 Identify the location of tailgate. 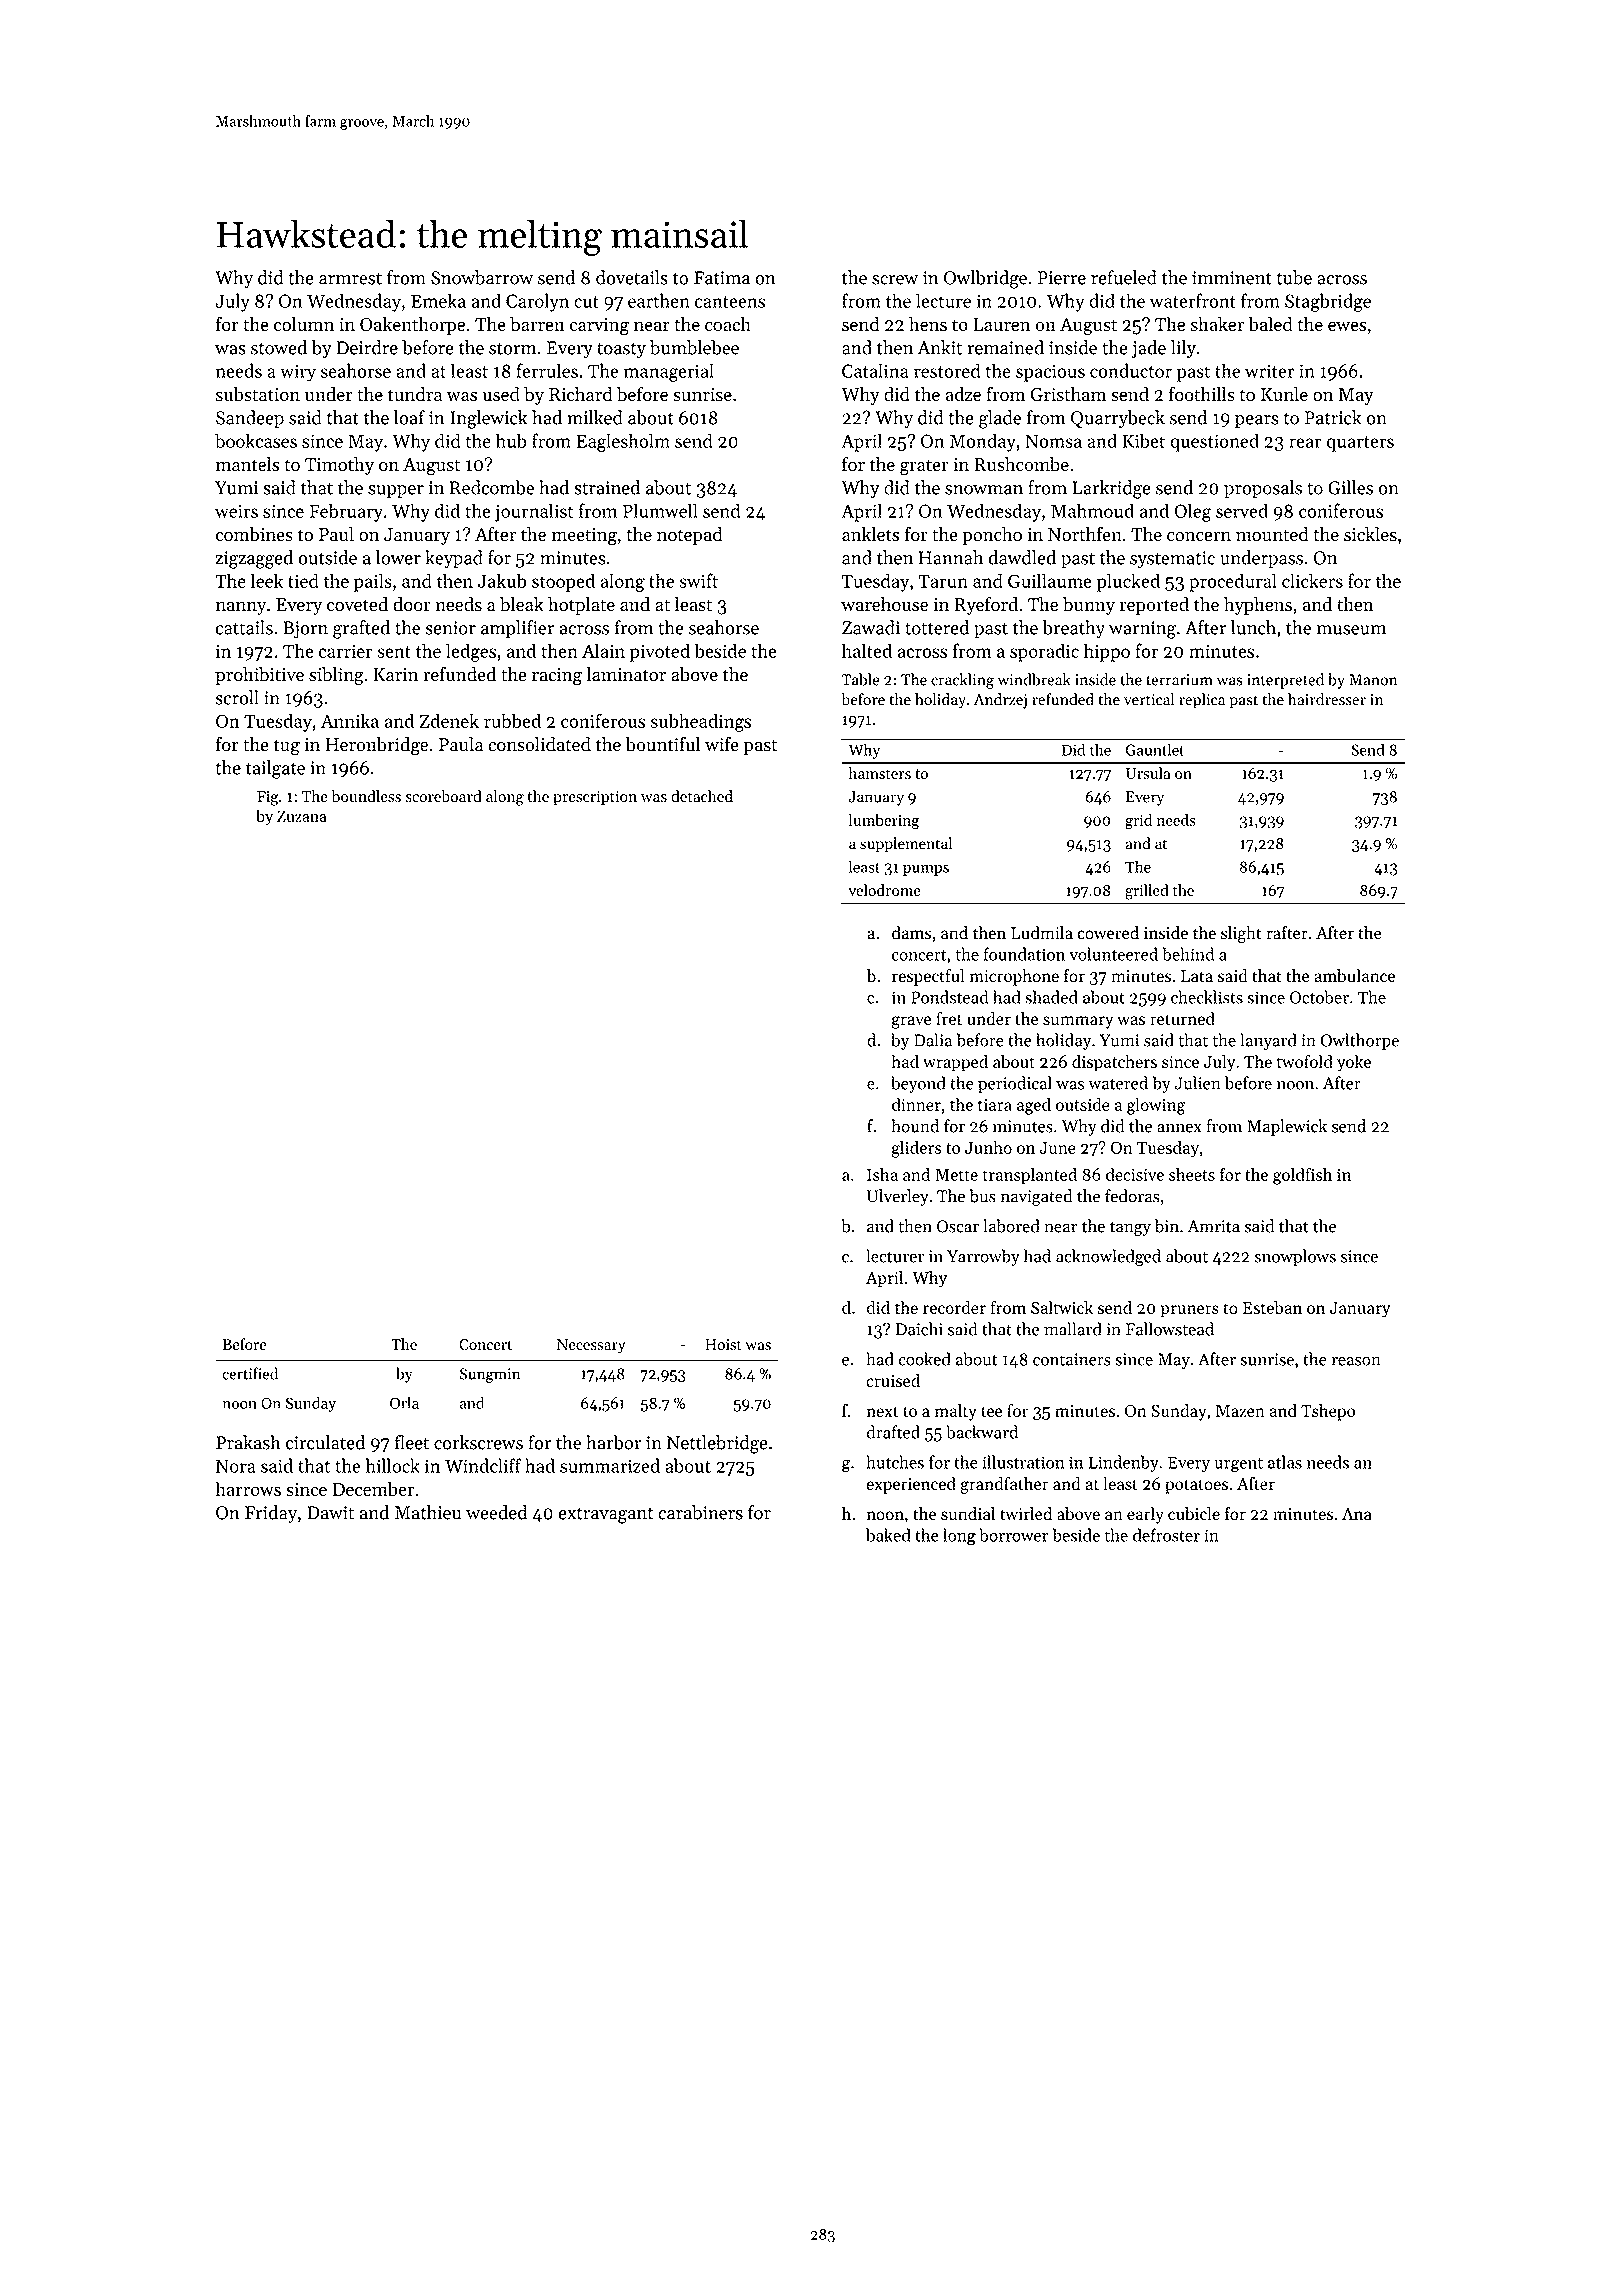
(275, 769).
